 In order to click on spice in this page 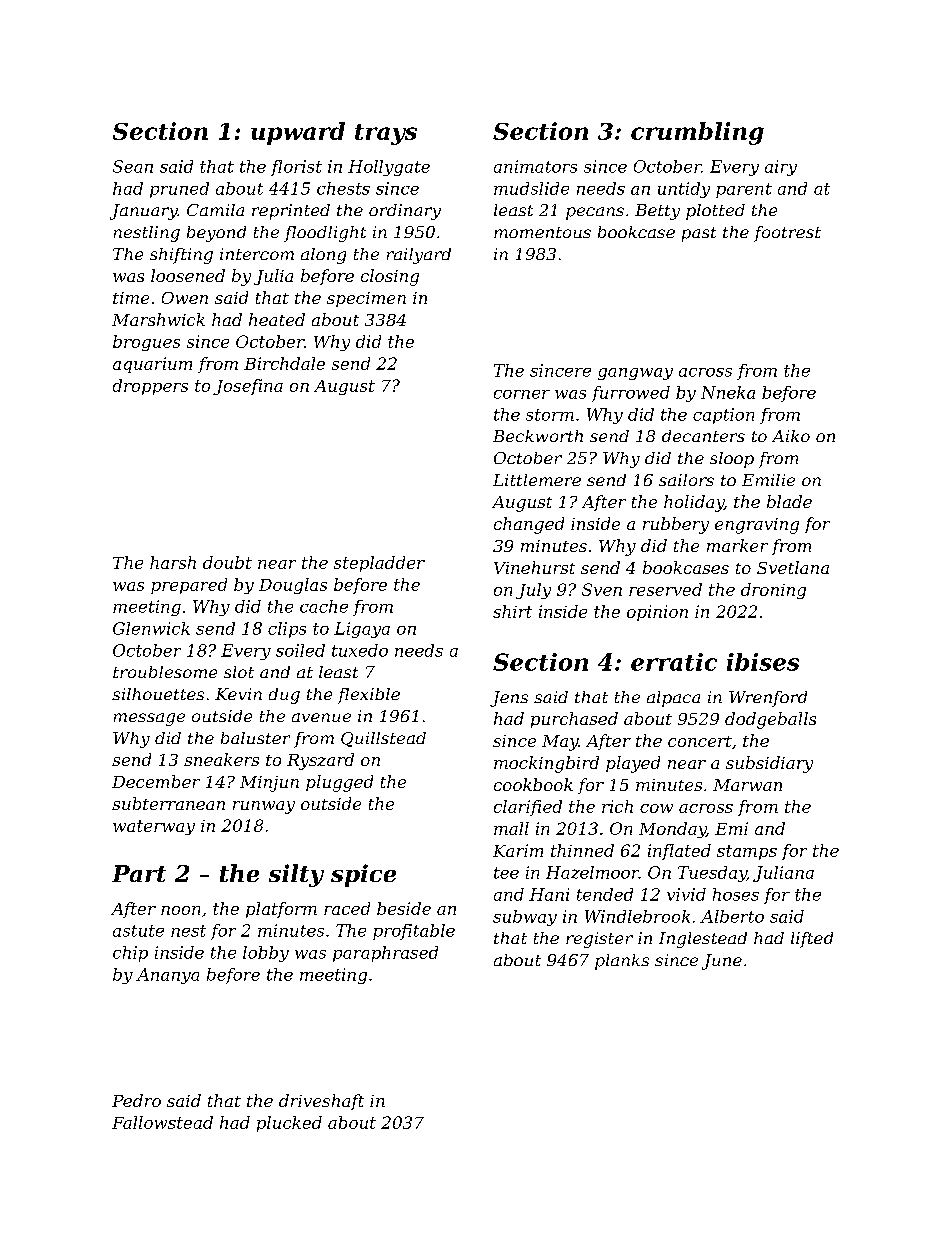, I will do `click(363, 875)`.
